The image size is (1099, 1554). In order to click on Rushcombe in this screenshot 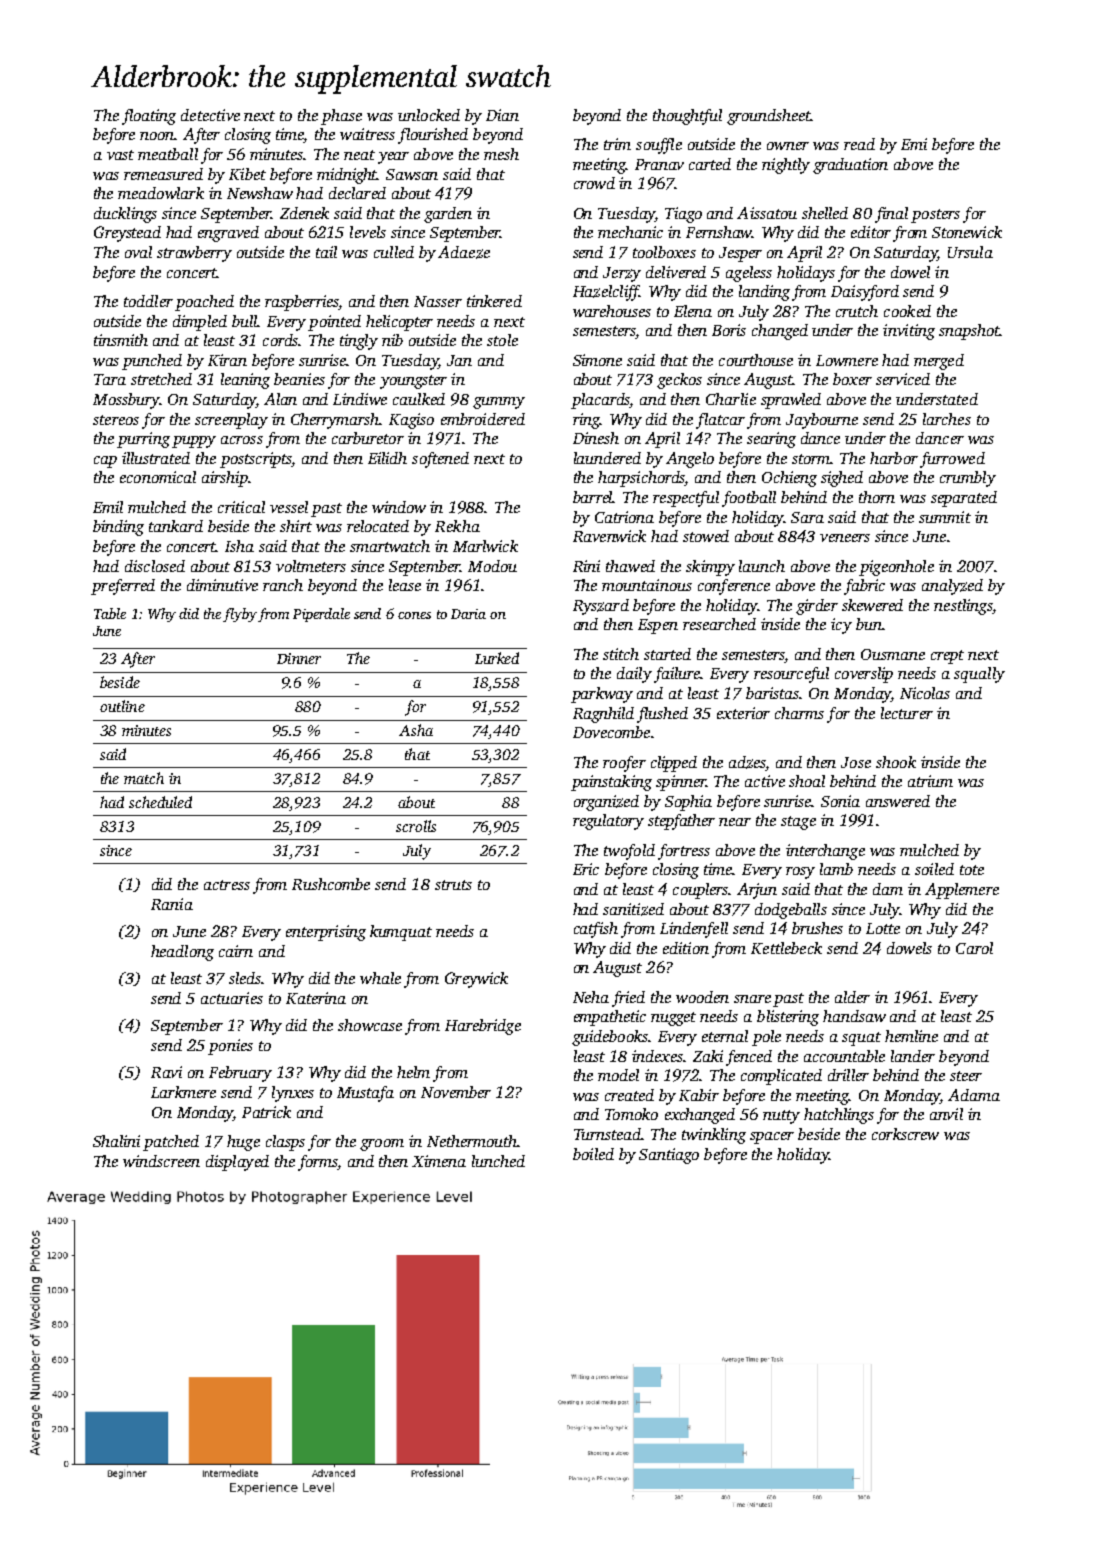, I will do `click(331, 884)`.
